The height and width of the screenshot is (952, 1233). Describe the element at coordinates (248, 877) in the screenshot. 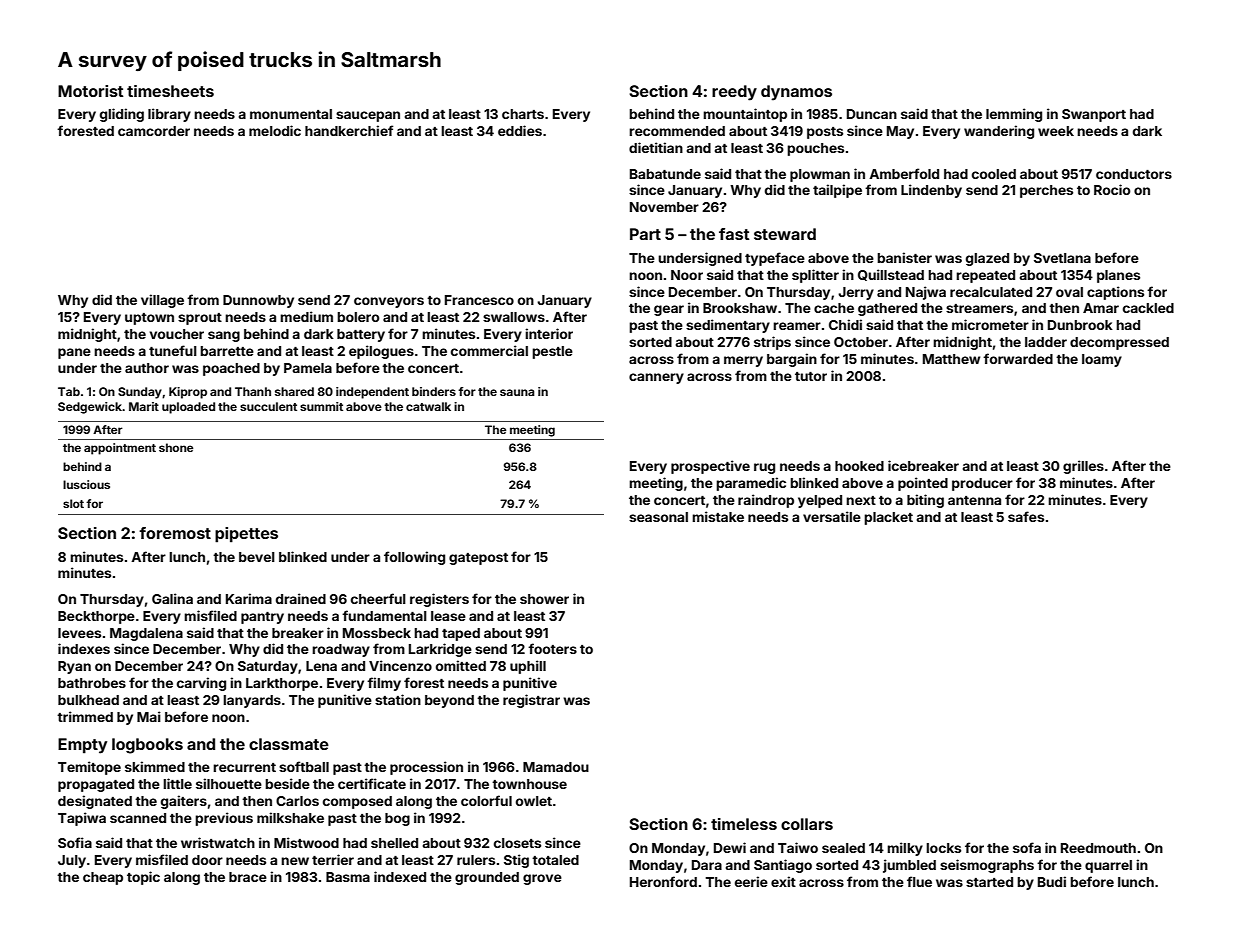

I see `brace` at that location.
